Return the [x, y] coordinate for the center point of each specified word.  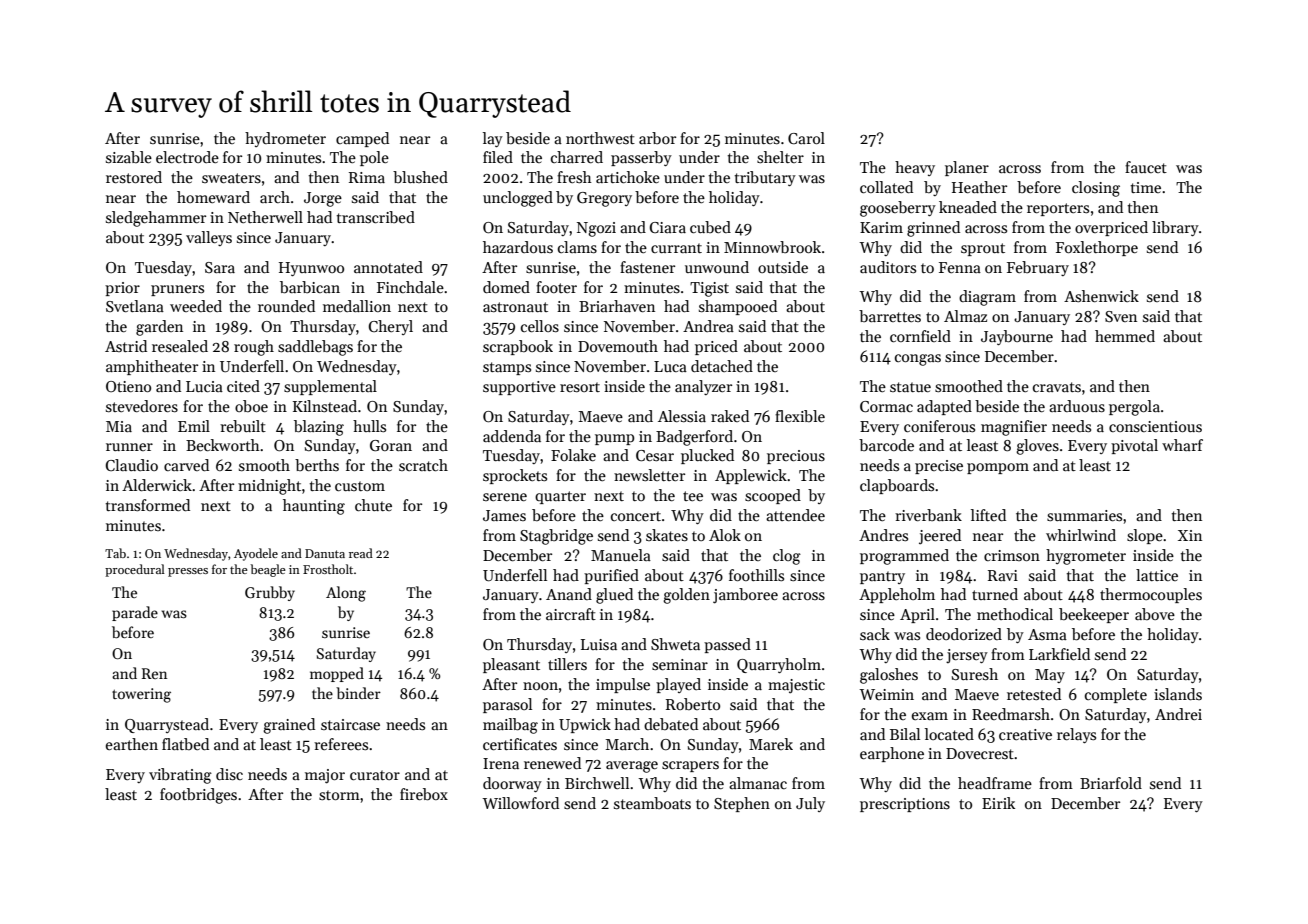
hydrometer [285, 139]
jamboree [745, 596]
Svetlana [135, 306]
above [1155, 614]
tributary [765, 178]
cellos [540, 326]
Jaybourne [1017, 337]
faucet [1146, 167]
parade [135, 613]
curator [375, 775]
